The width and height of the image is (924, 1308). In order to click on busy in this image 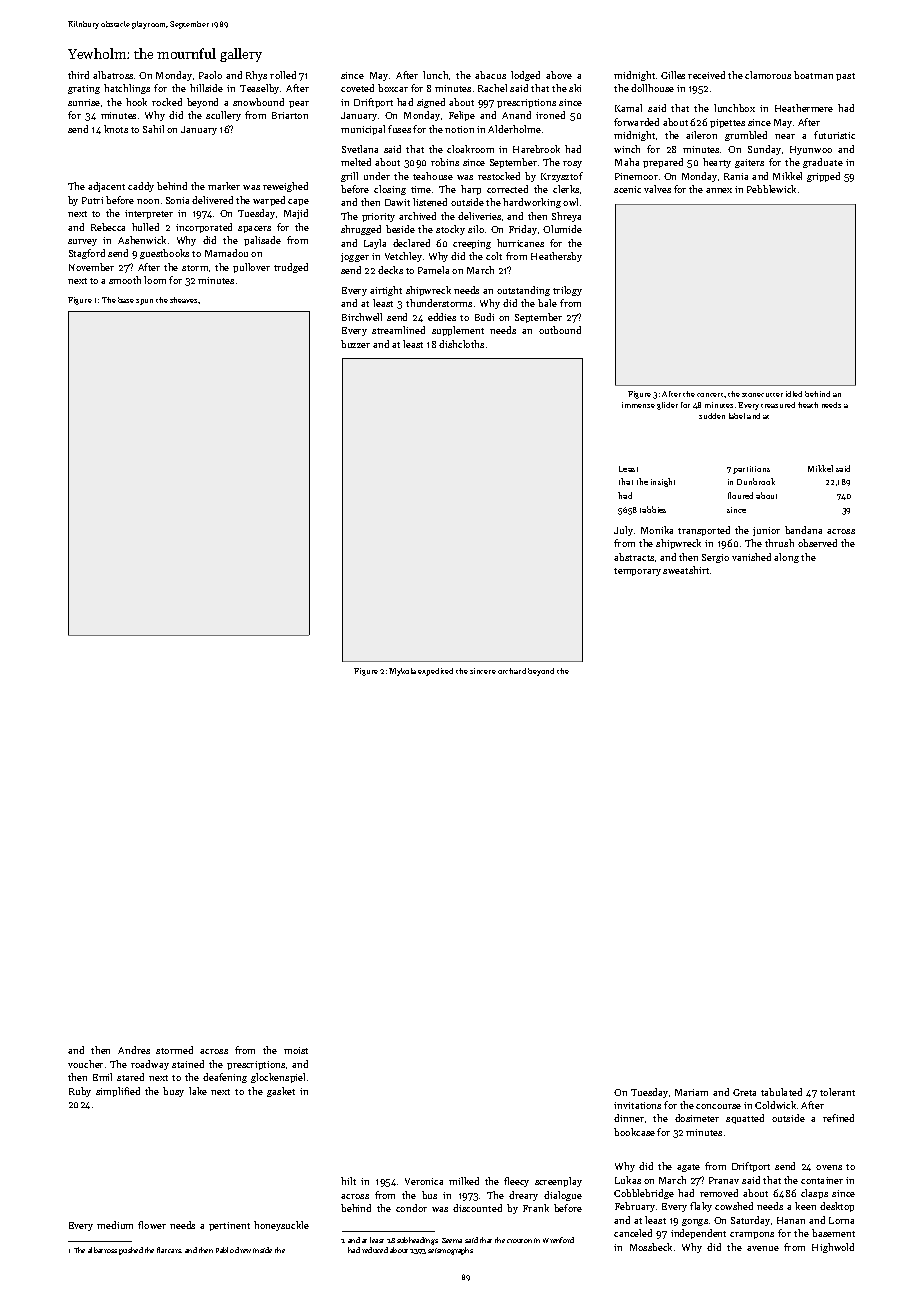, I will do `click(173, 1092)`.
